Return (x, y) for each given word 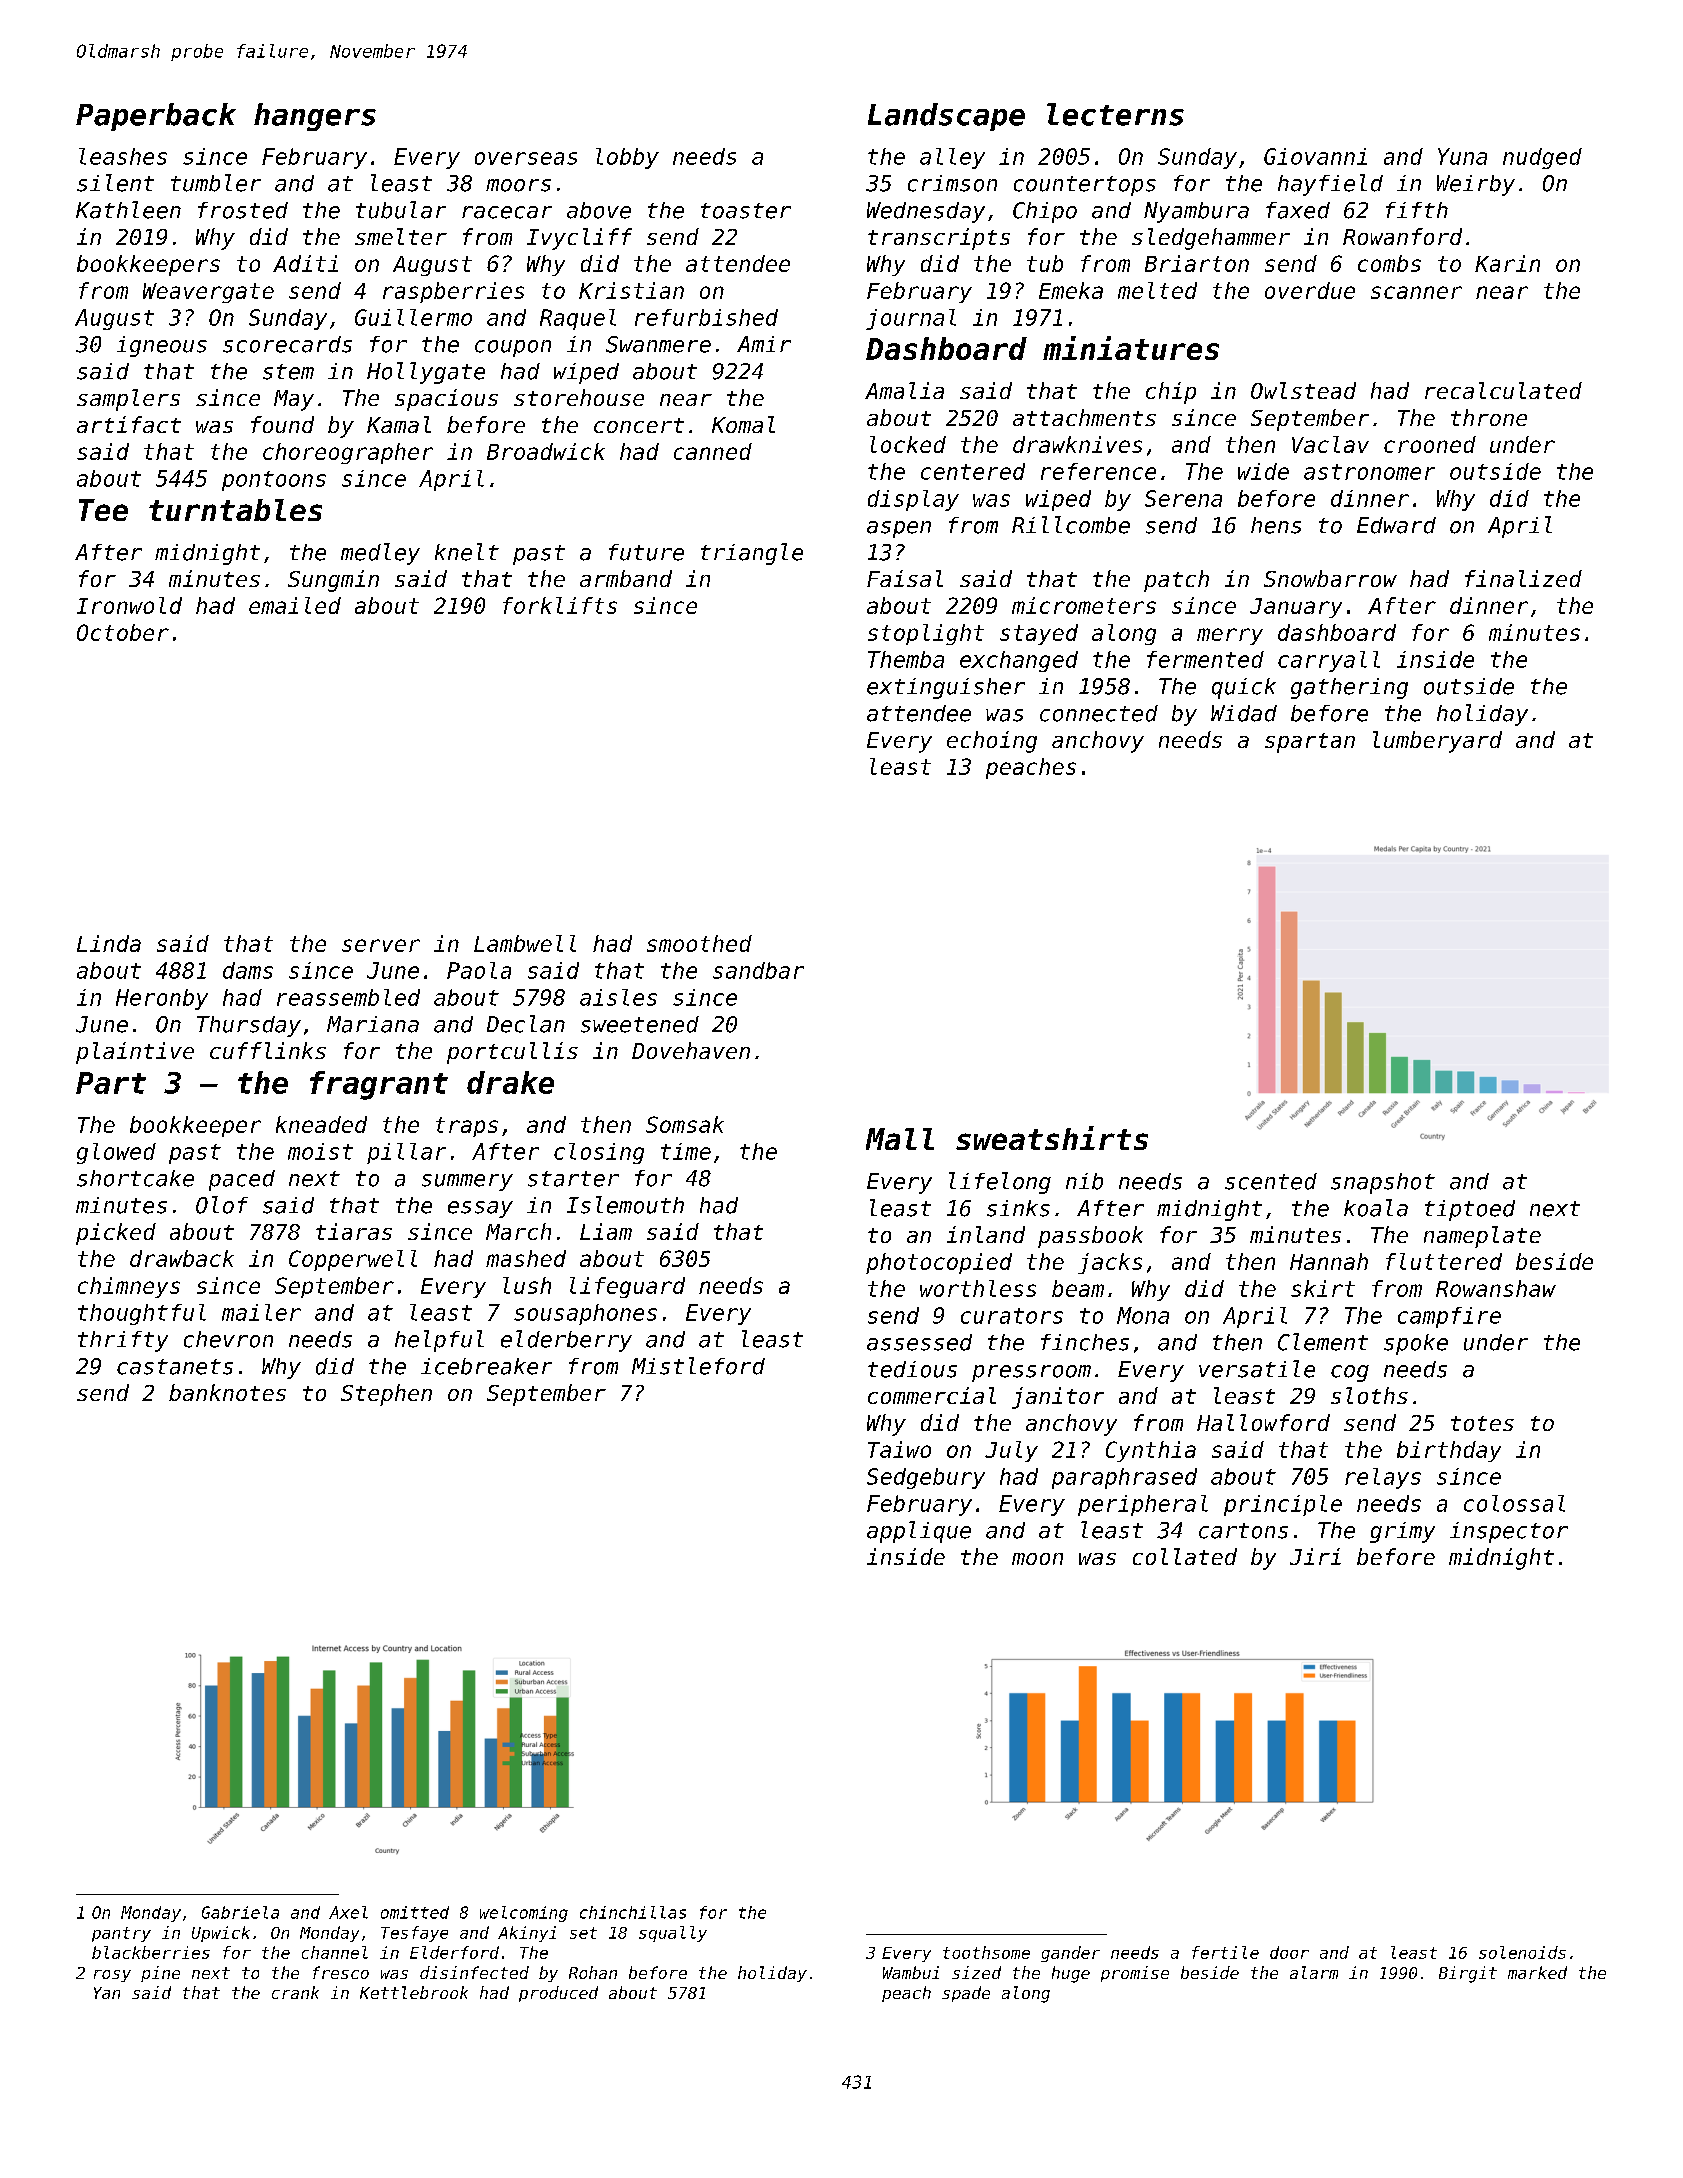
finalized (1523, 578)
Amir (764, 344)
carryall (1329, 661)
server (381, 945)
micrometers (1084, 605)
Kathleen (128, 210)
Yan (107, 1993)
